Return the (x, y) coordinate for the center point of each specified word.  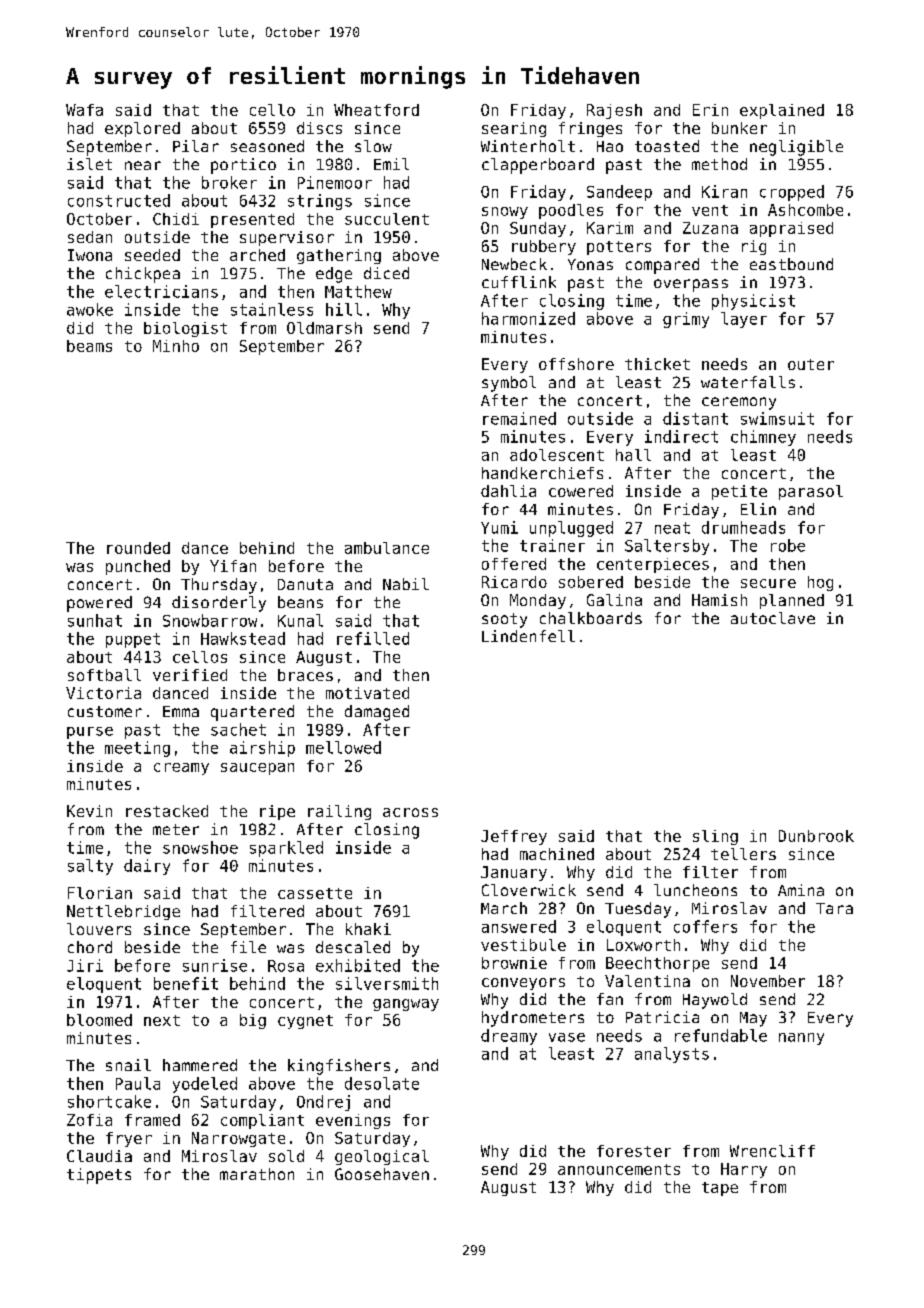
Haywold (715, 1001)
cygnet (305, 1022)
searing (514, 129)
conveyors (523, 984)
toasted (667, 146)
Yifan (233, 566)
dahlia (508, 491)
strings (320, 202)
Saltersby (667, 547)
